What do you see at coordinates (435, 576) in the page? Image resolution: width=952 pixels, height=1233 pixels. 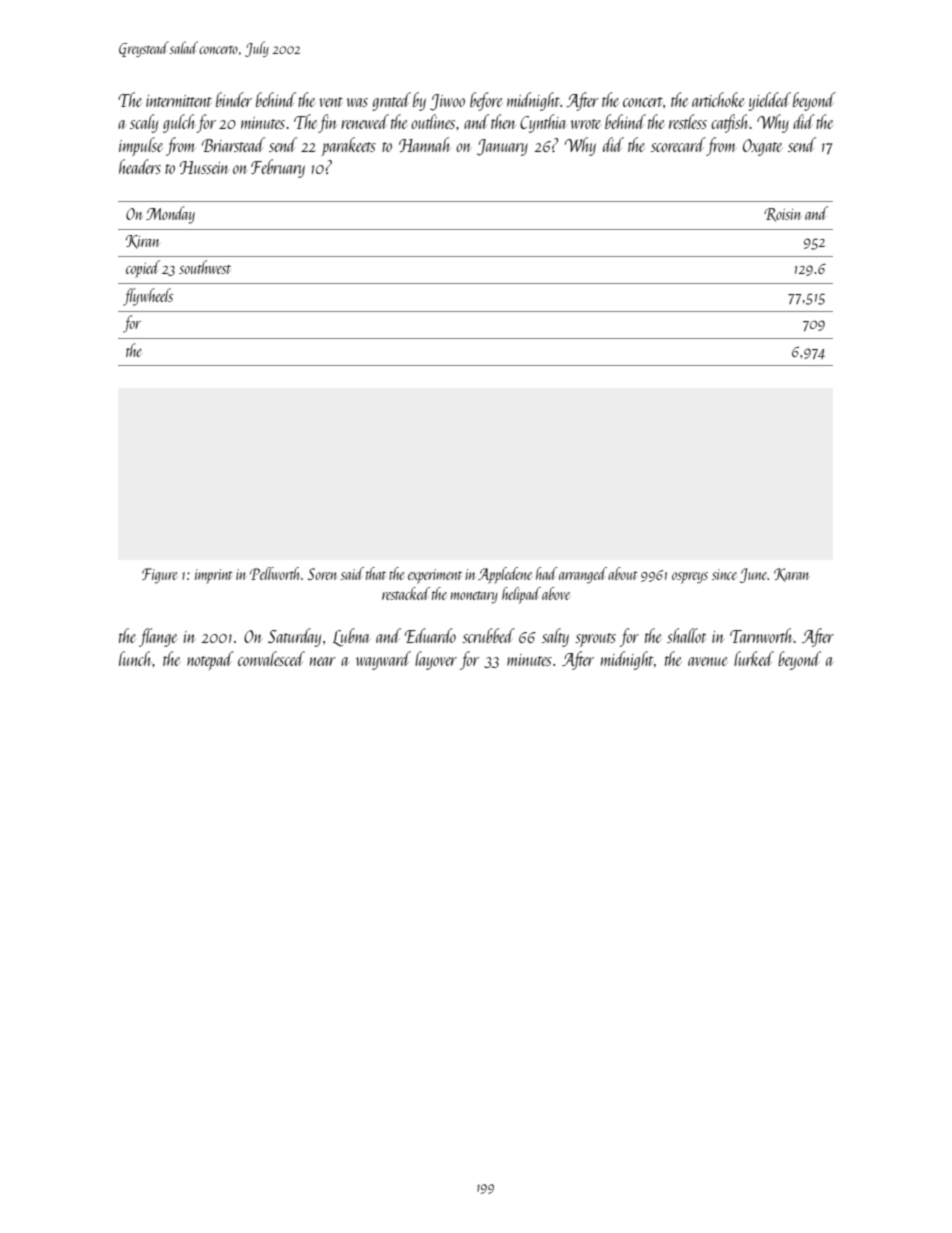 I see `experiment` at bounding box center [435, 576].
